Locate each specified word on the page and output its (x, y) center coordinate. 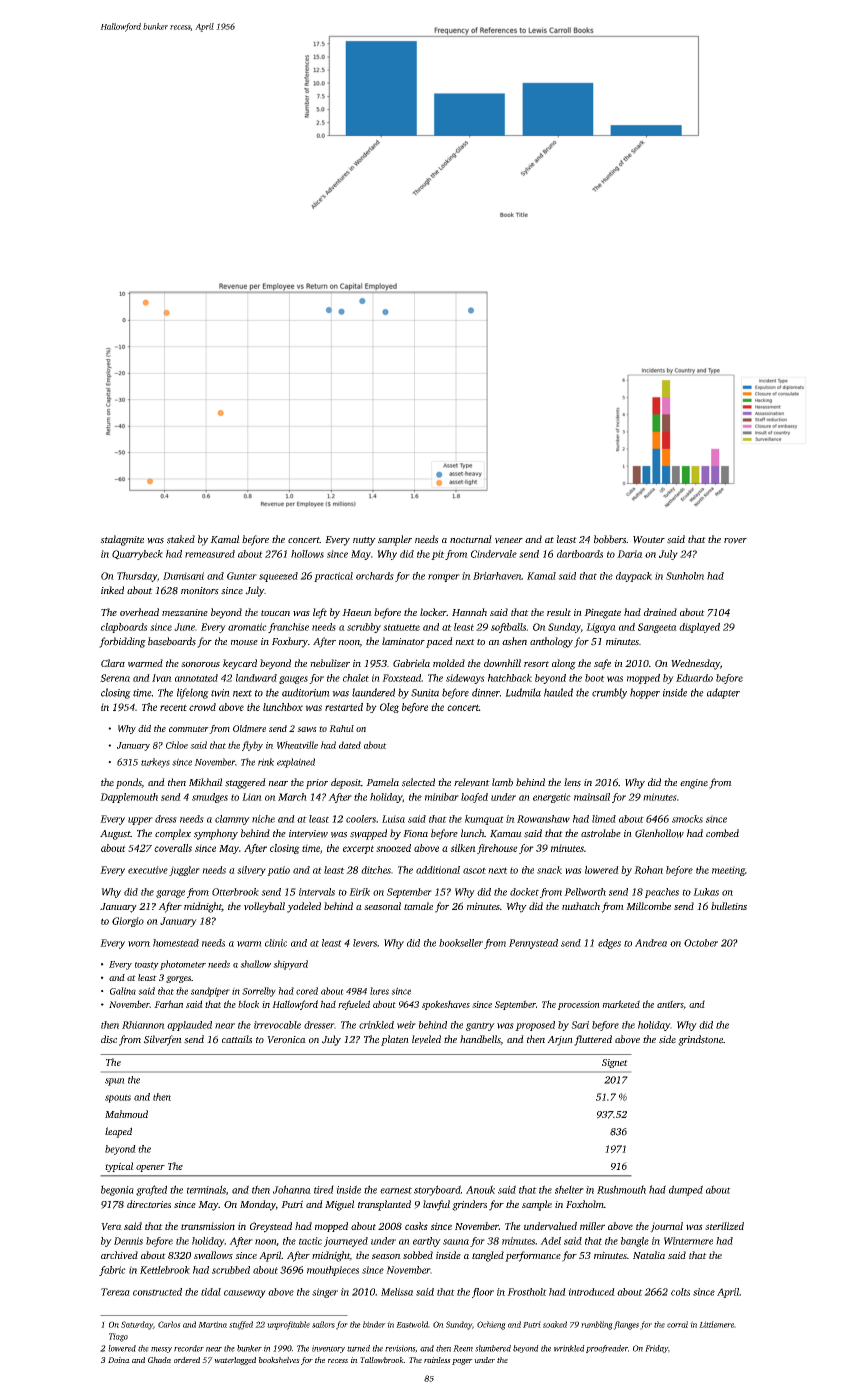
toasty (147, 966)
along (564, 664)
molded (449, 663)
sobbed (418, 1255)
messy (161, 1350)
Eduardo (694, 678)
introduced (591, 1292)
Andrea (651, 943)
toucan (275, 613)
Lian (252, 797)
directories (149, 1204)
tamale (418, 906)
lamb (502, 782)
